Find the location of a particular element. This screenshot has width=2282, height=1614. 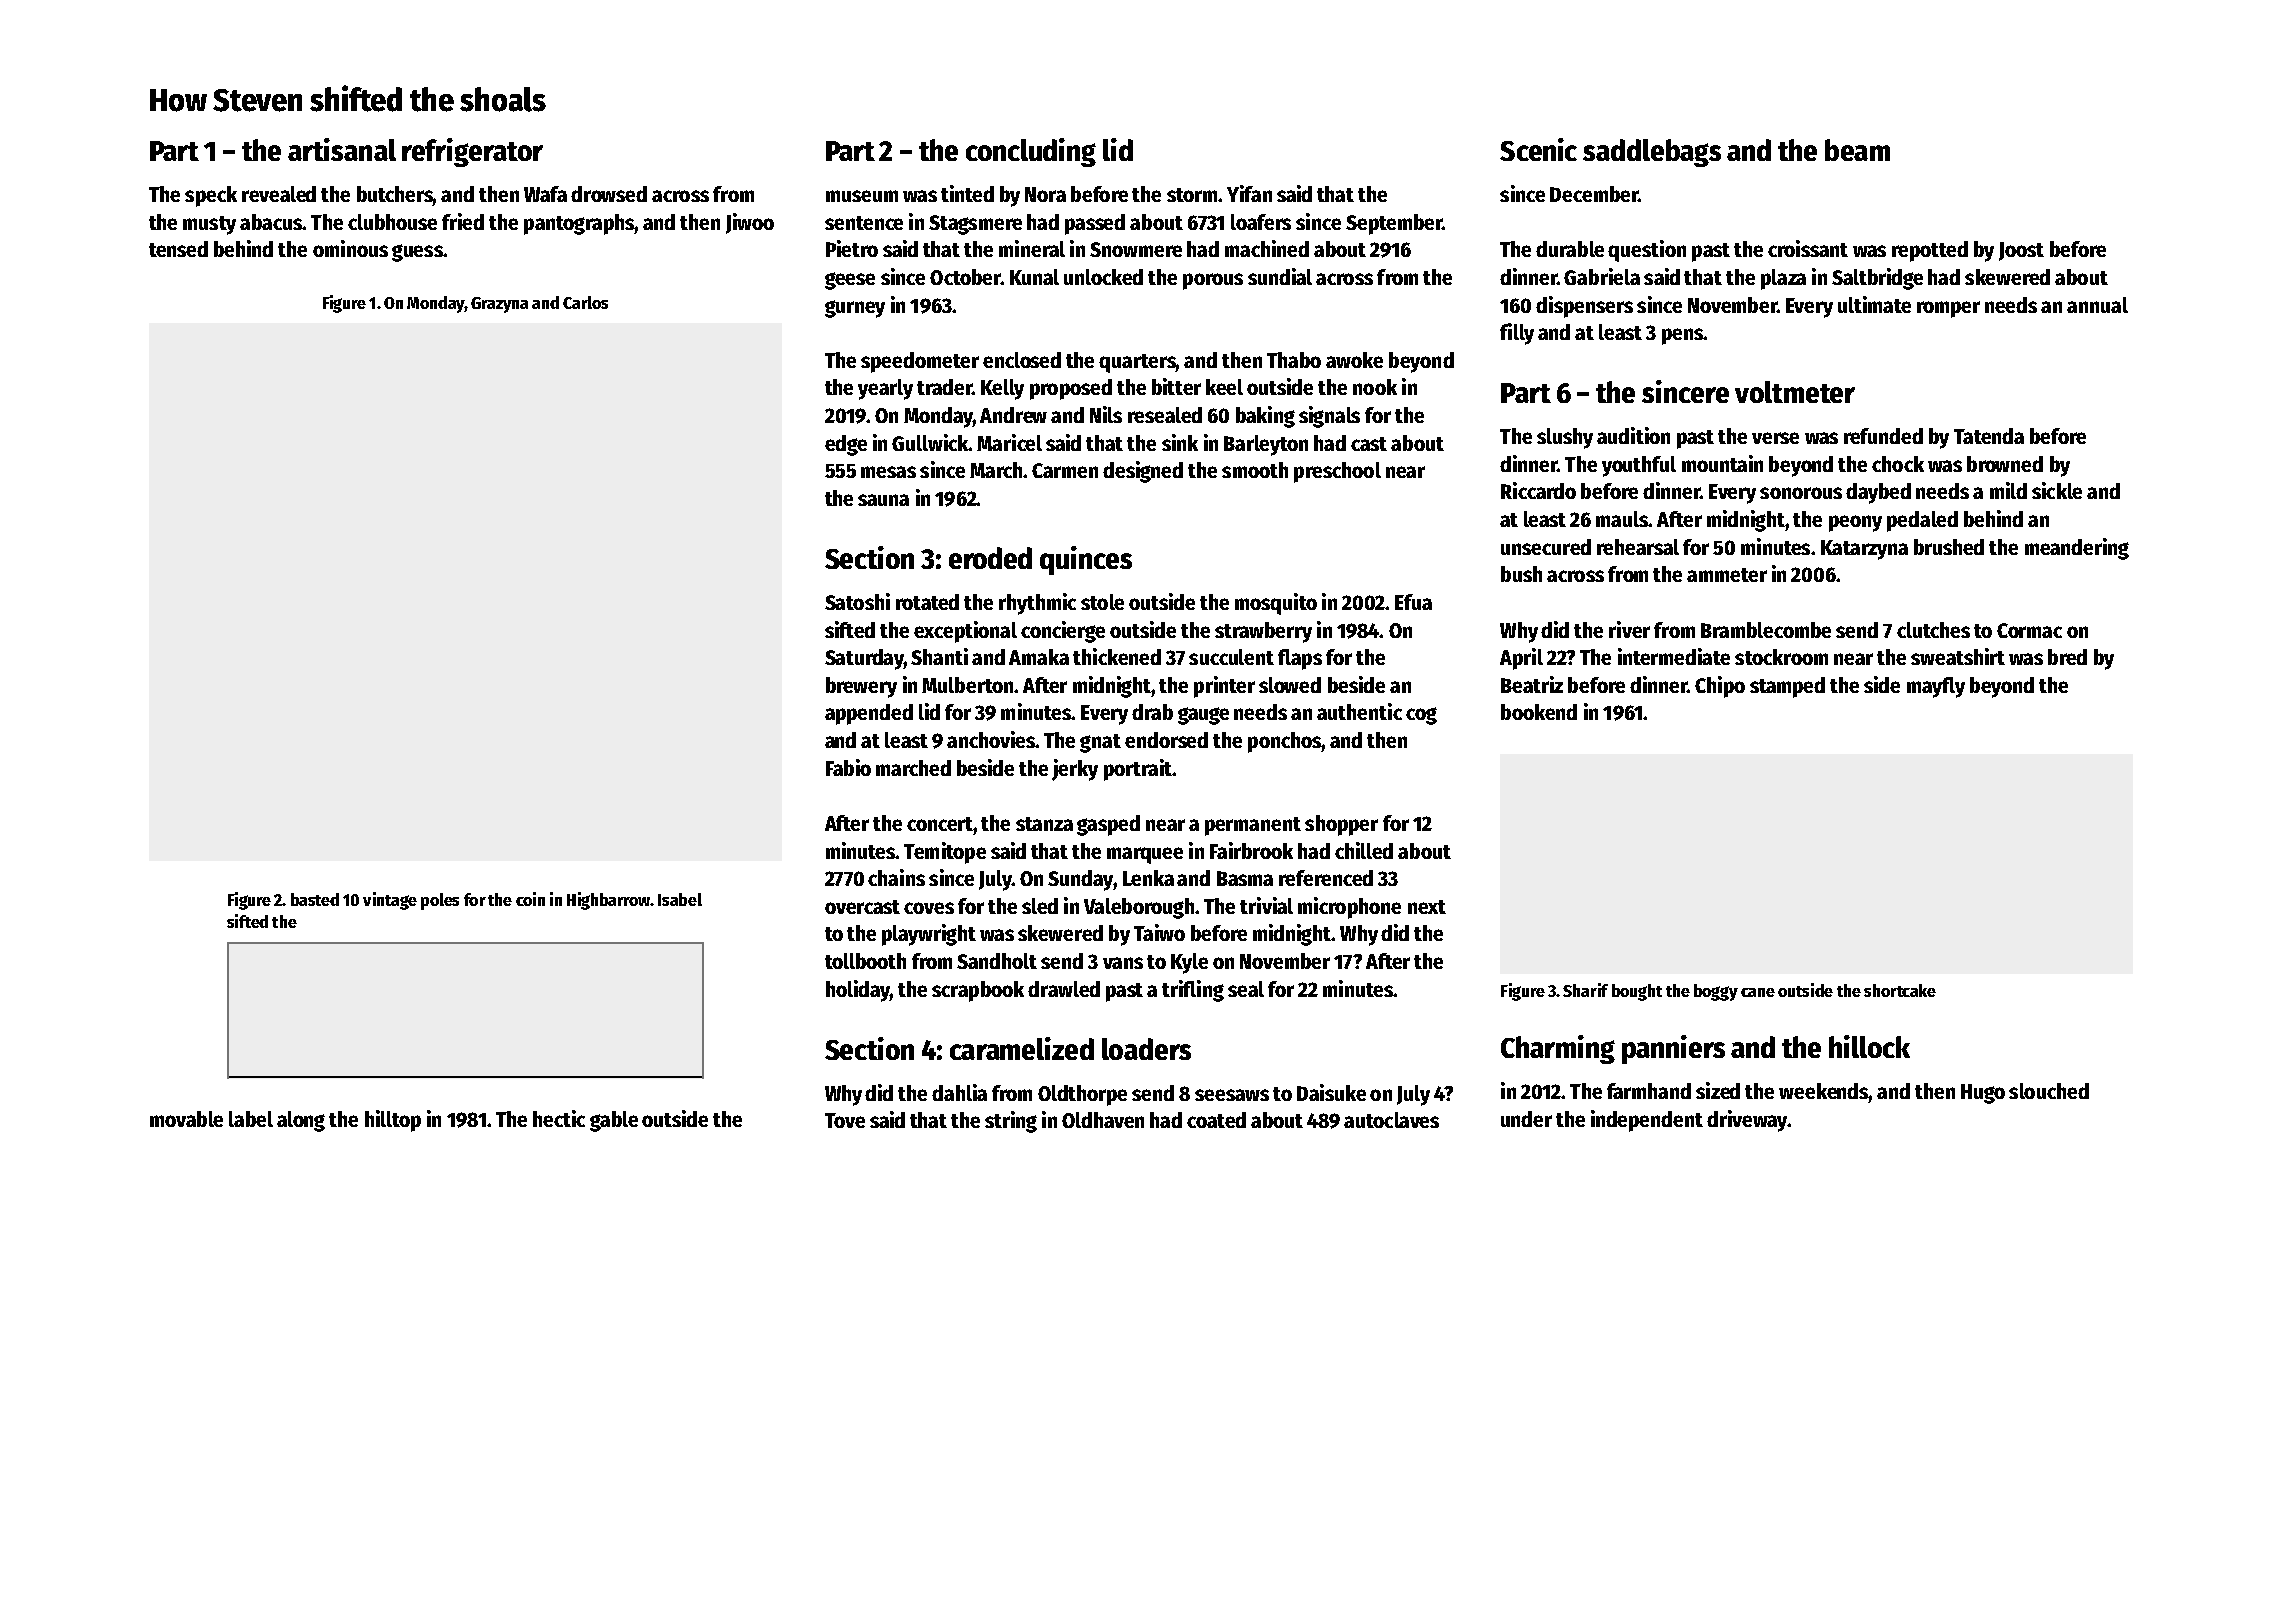

Isabel is located at coordinates (680, 899).
